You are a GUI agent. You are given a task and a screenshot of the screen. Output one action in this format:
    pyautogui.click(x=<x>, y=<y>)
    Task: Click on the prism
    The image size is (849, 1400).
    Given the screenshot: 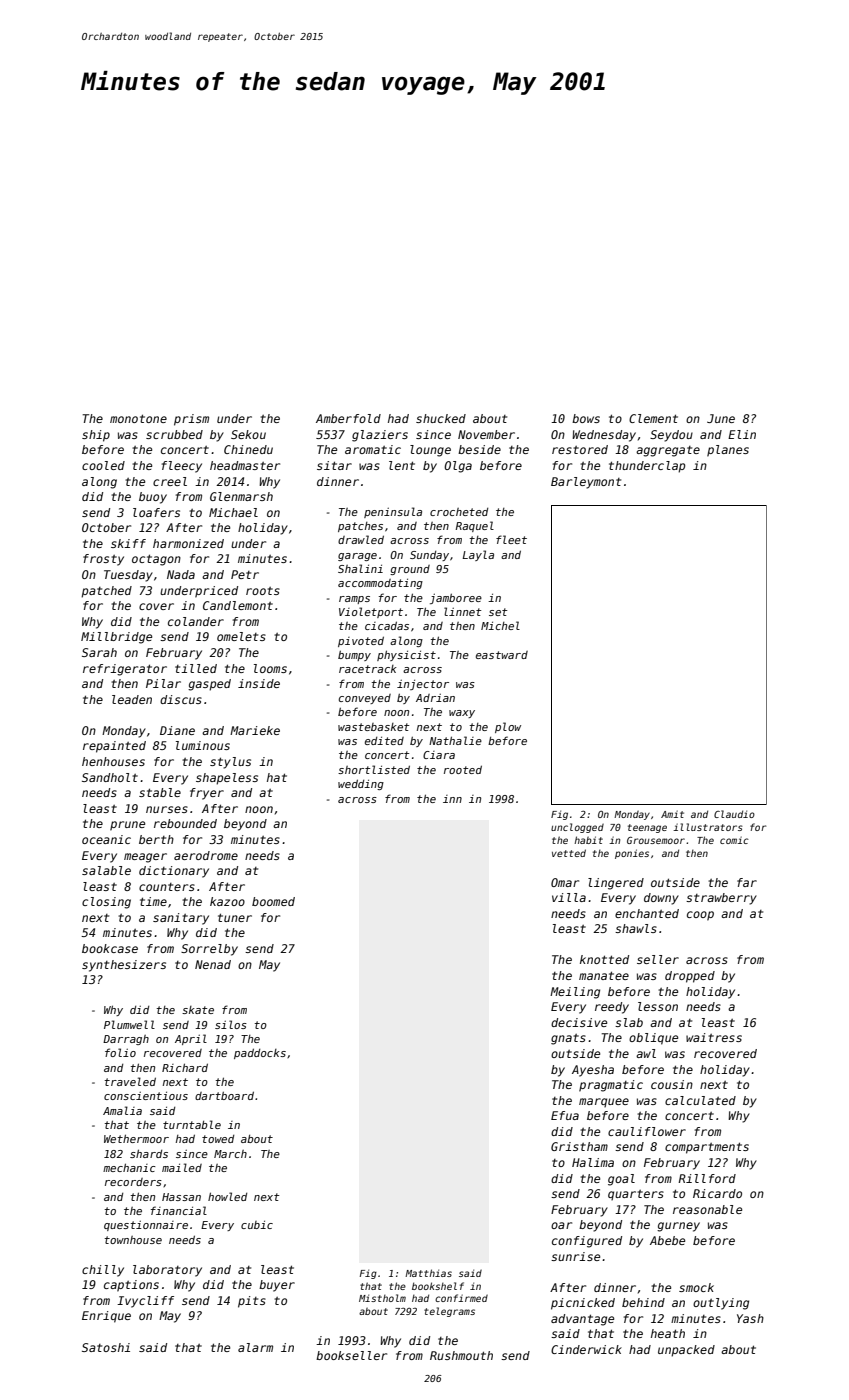 What is the action you would take?
    pyautogui.click(x=191, y=420)
